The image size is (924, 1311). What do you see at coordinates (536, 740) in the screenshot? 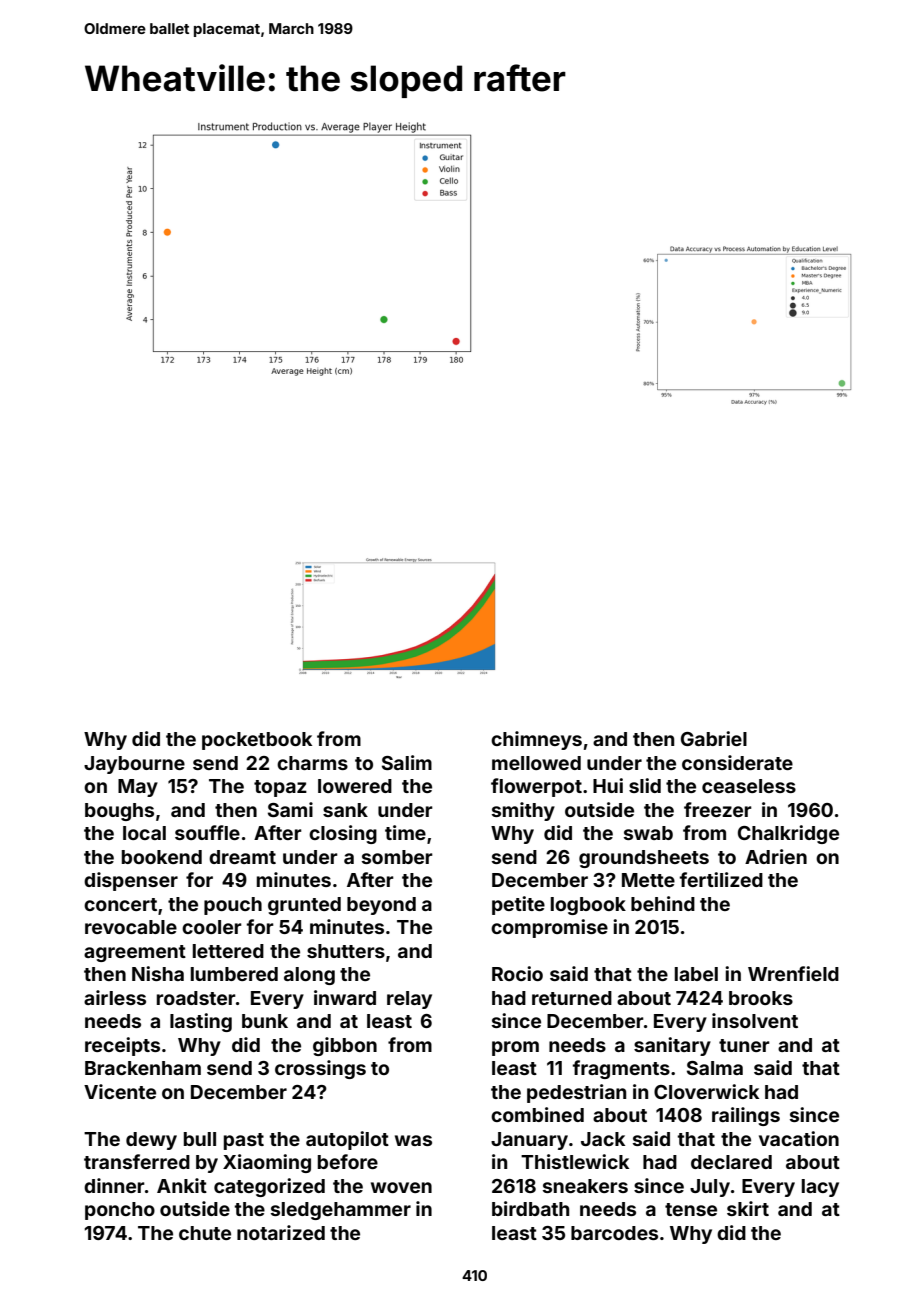
I see `chimneys` at bounding box center [536, 740].
